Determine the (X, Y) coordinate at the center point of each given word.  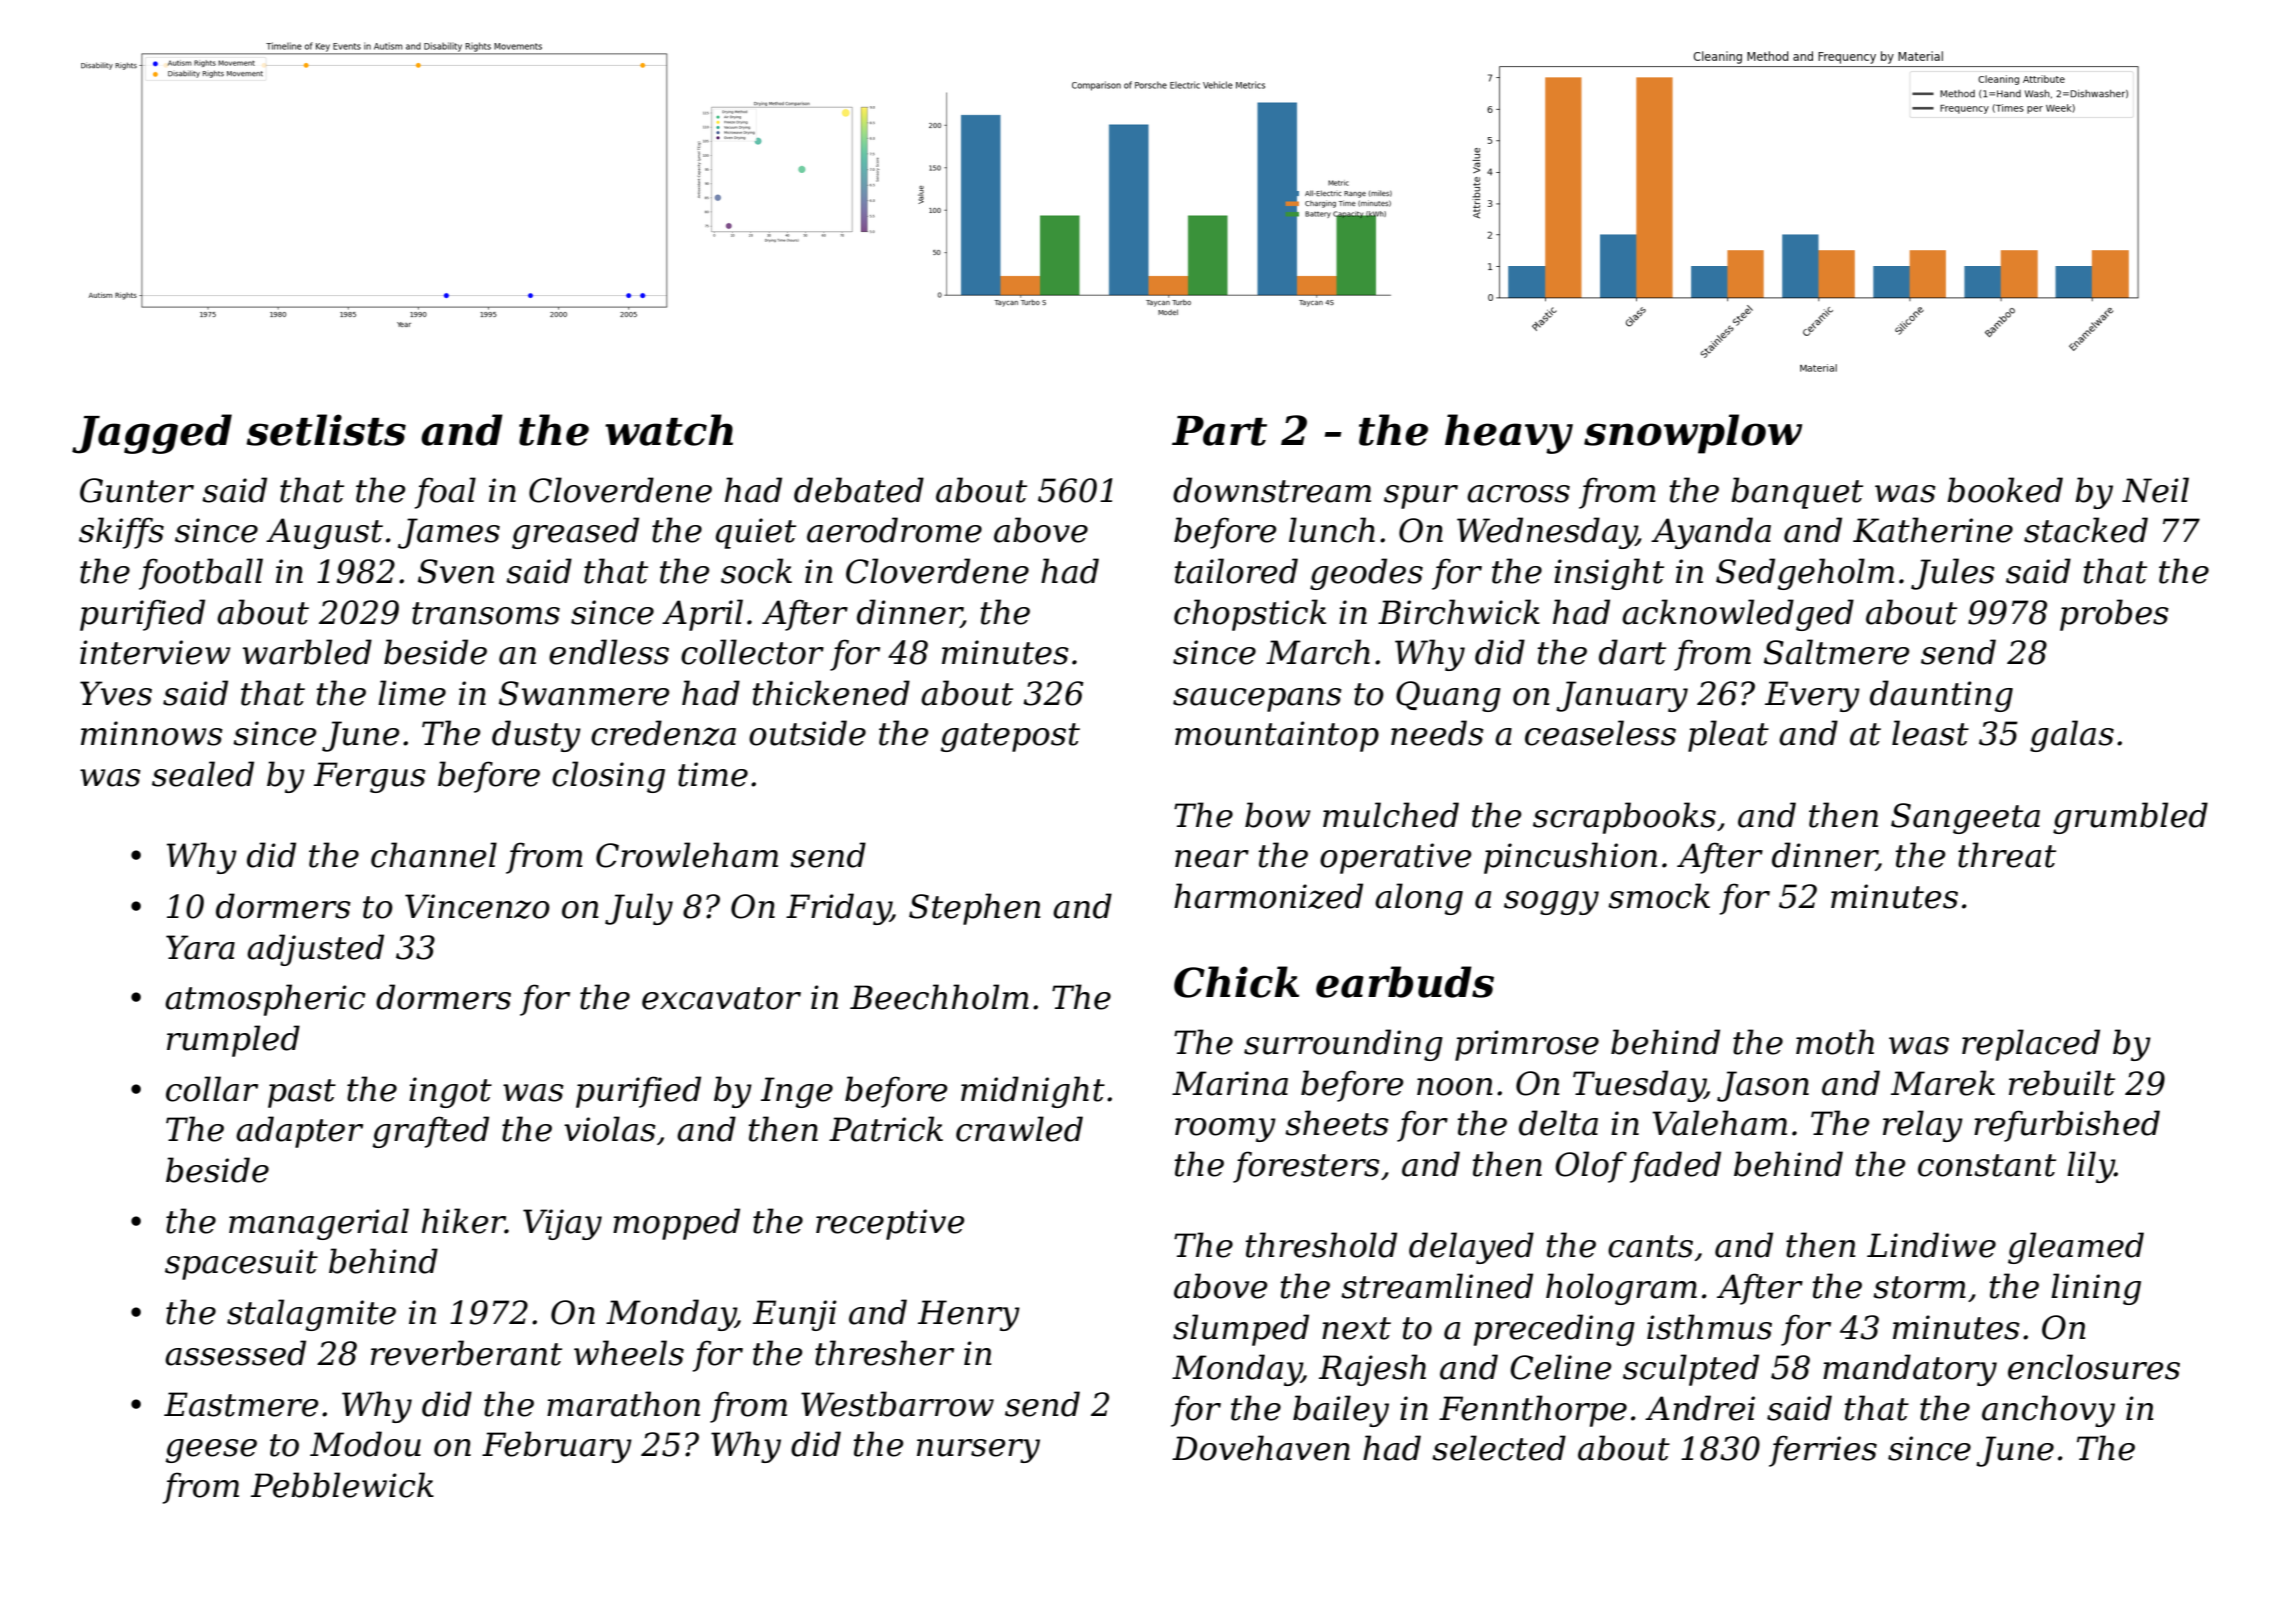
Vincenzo (477, 906)
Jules (1953, 574)
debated (859, 490)
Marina (1230, 1083)
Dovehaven (1261, 1448)
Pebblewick (342, 1485)
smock (1659, 896)
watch (669, 430)
